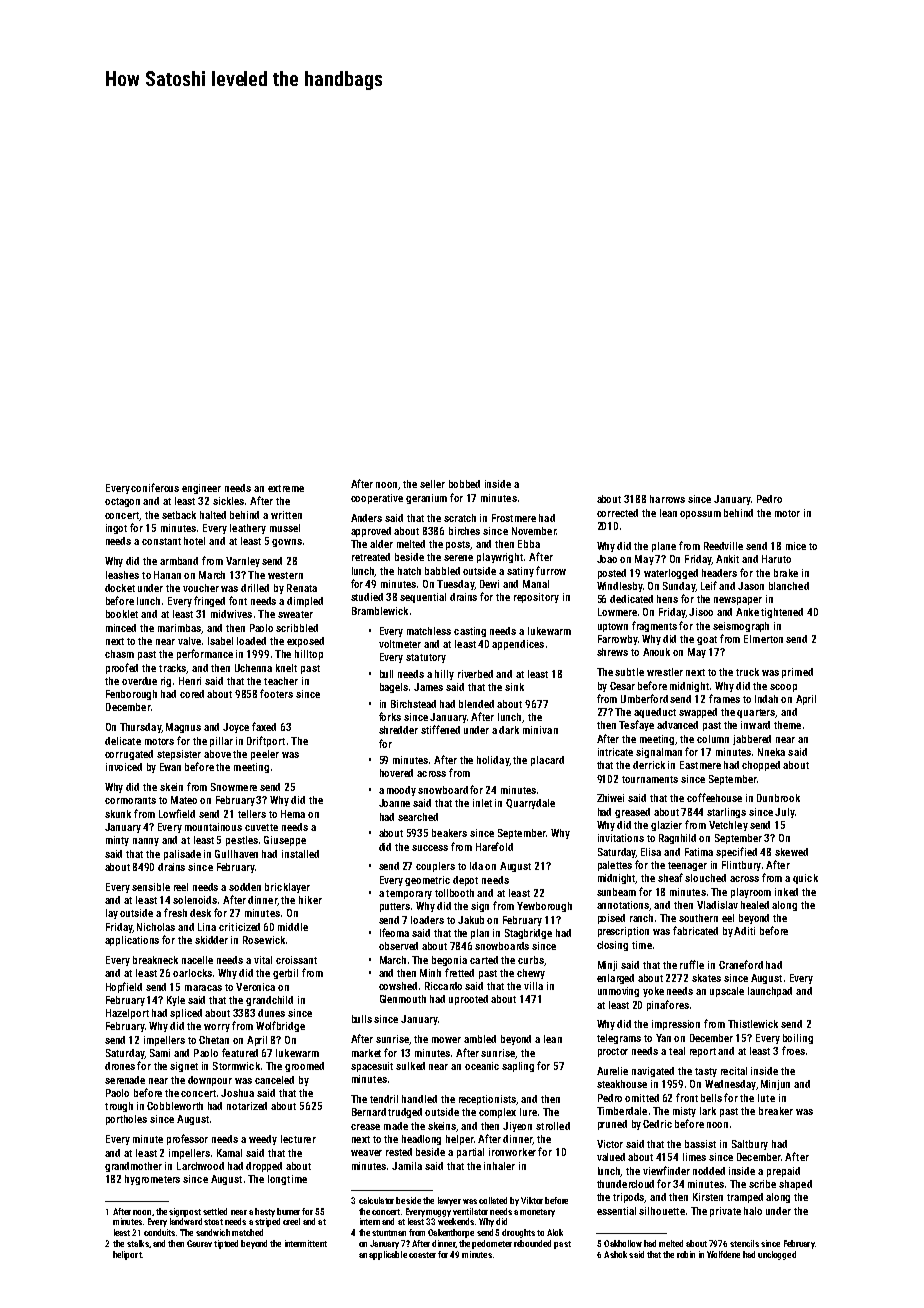 The width and height of the image is (924, 1308). What do you see at coordinates (120, 1066) in the image?
I see `drones` at bounding box center [120, 1066].
